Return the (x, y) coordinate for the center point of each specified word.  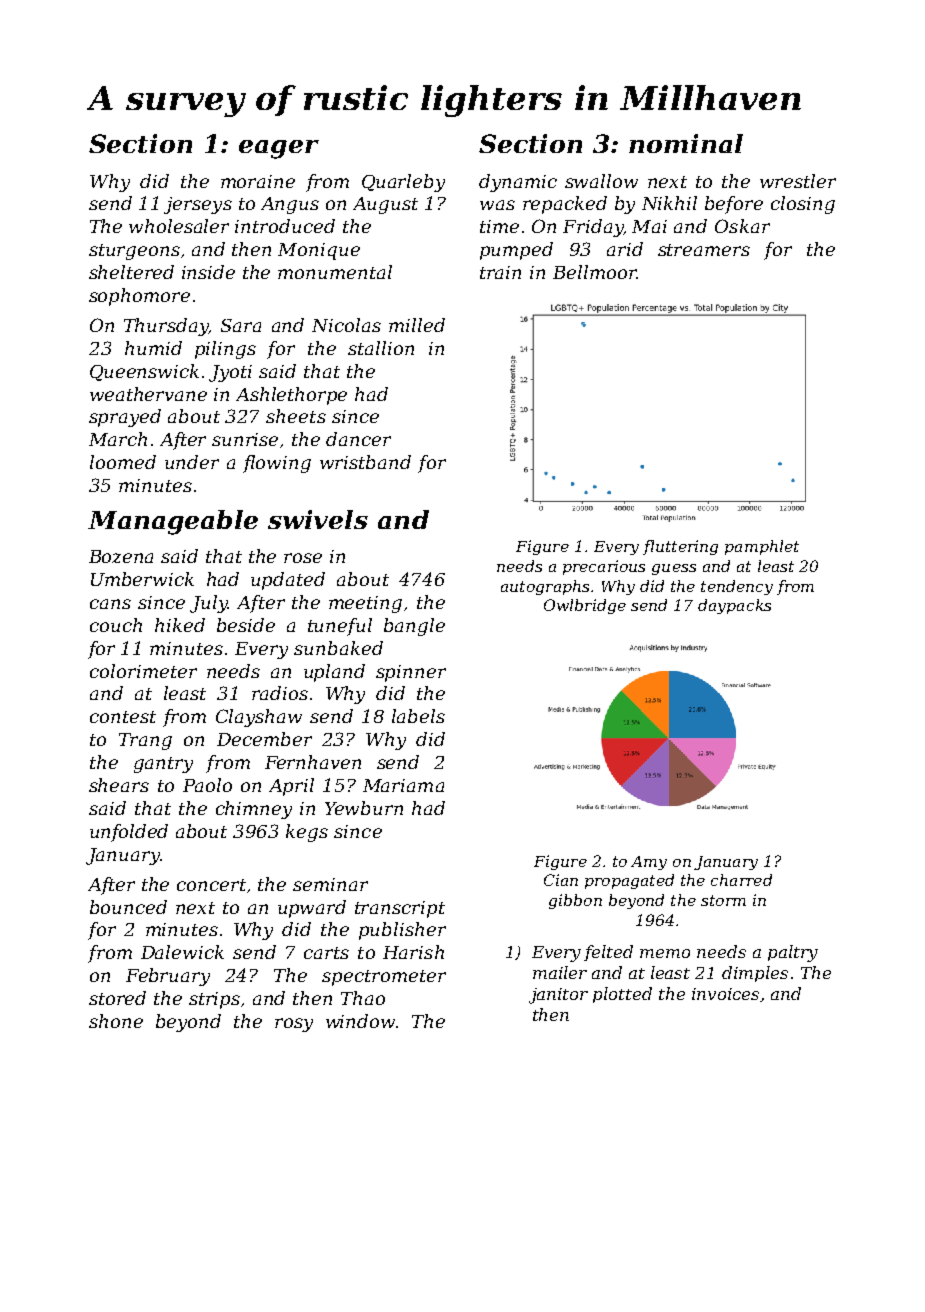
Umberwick (142, 579)
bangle (414, 627)
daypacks (734, 606)
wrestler (798, 181)
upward (312, 909)
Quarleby (403, 183)
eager (279, 149)
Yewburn (364, 808)
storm (723, 900)
